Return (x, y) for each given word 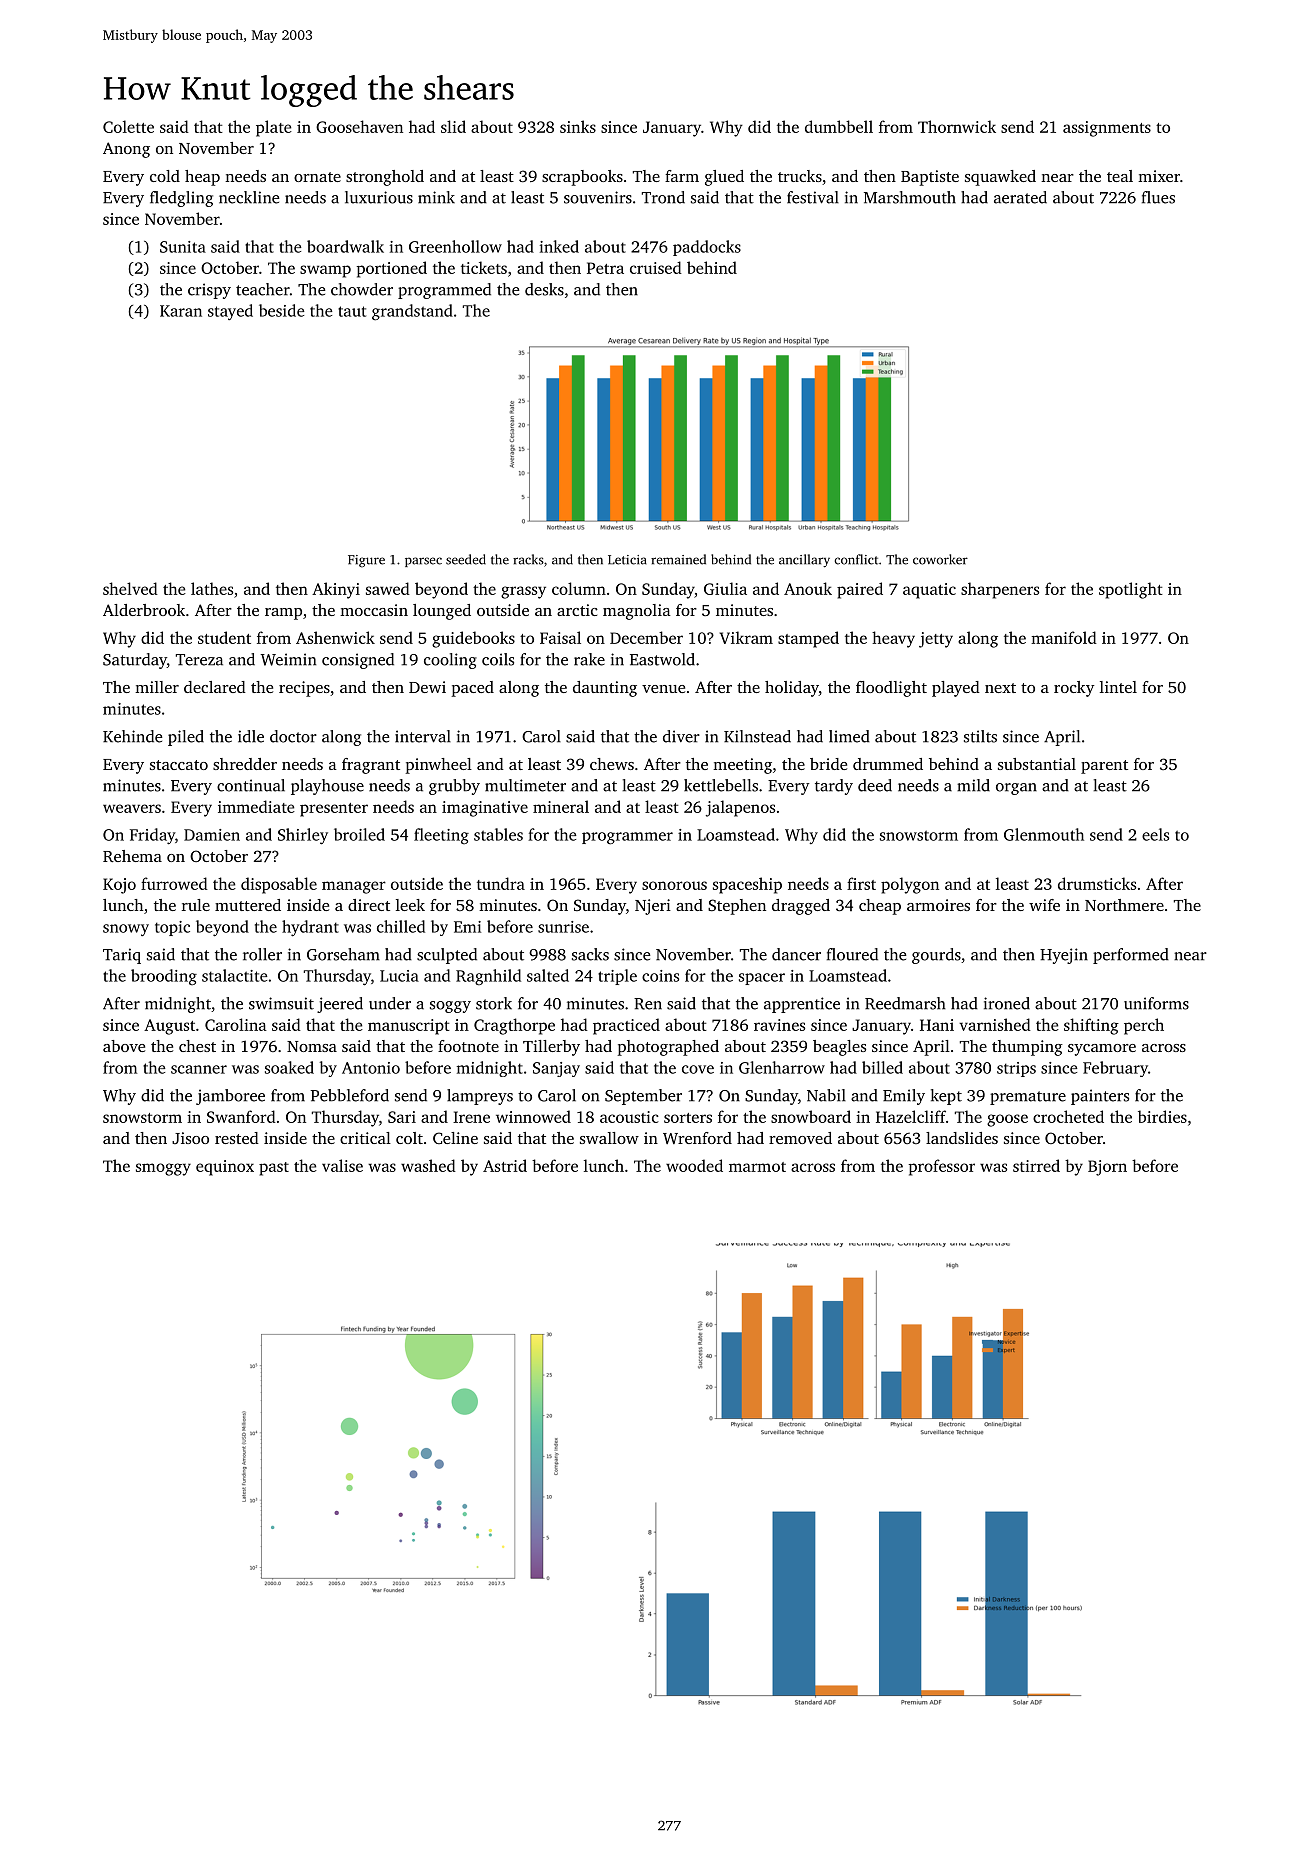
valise (342, 1165)
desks (544, 289)
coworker (940, 559)
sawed (388, 588)
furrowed (174, 883)
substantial (1037, 764)
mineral (561, 806)
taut (352, 311)
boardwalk (345, 246)
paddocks (707, 248)
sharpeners (1000, 590)
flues (1158, 197)
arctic (577, 610)
